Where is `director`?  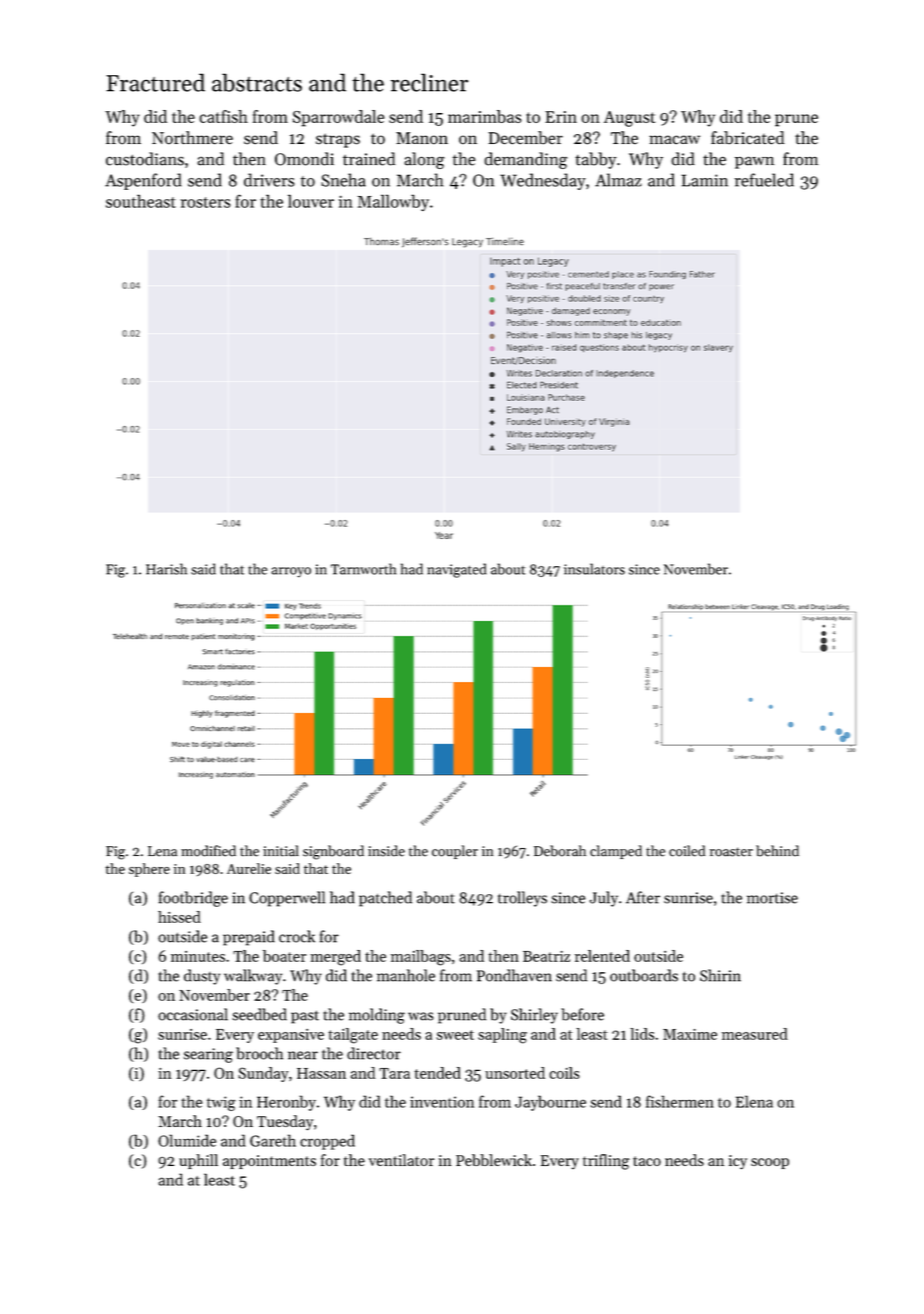
director is located at coordinates (374, 1053).
